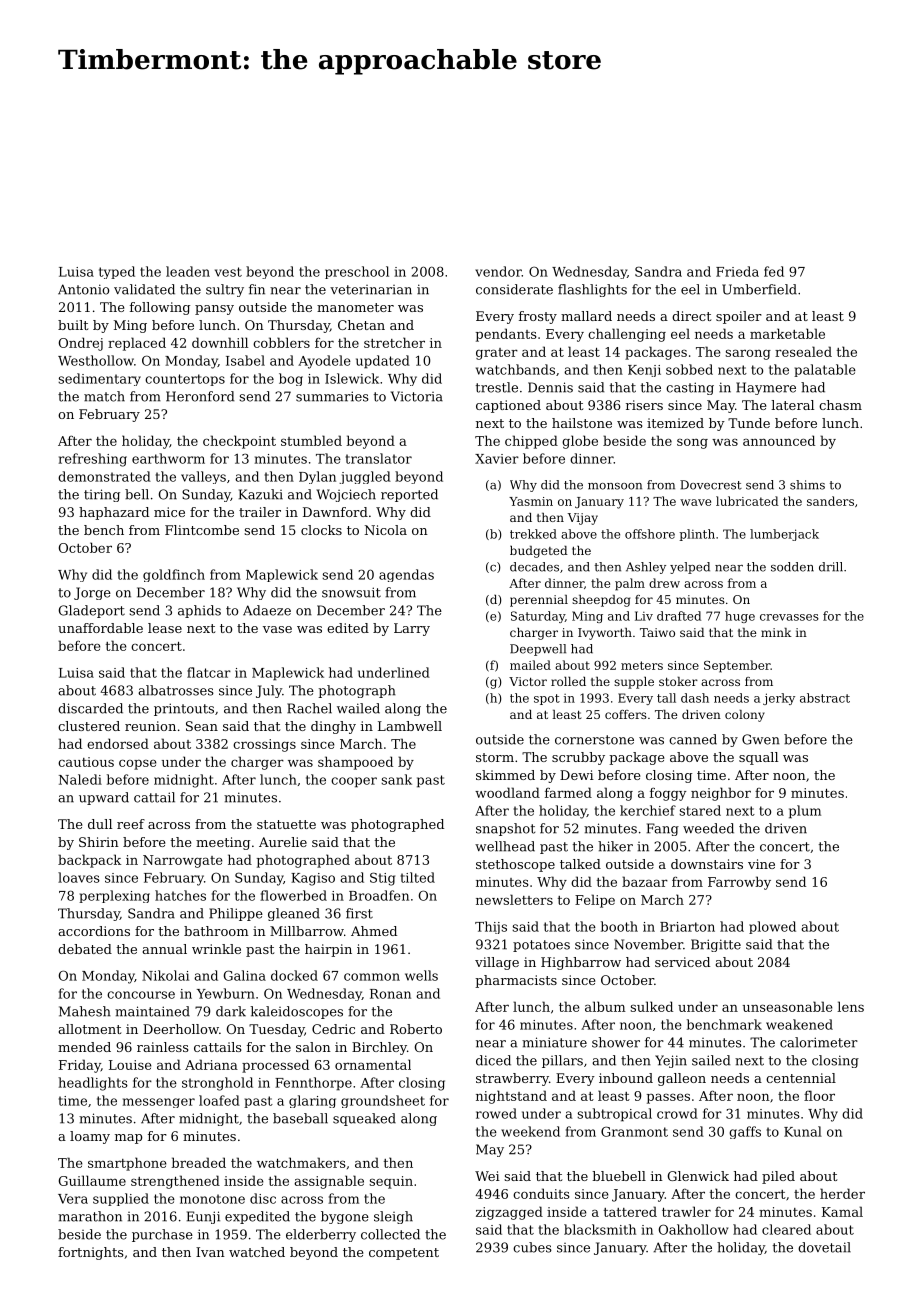 This screenshot has height=1308, width=924. I want to click on cubes, so click(532, 1247).
